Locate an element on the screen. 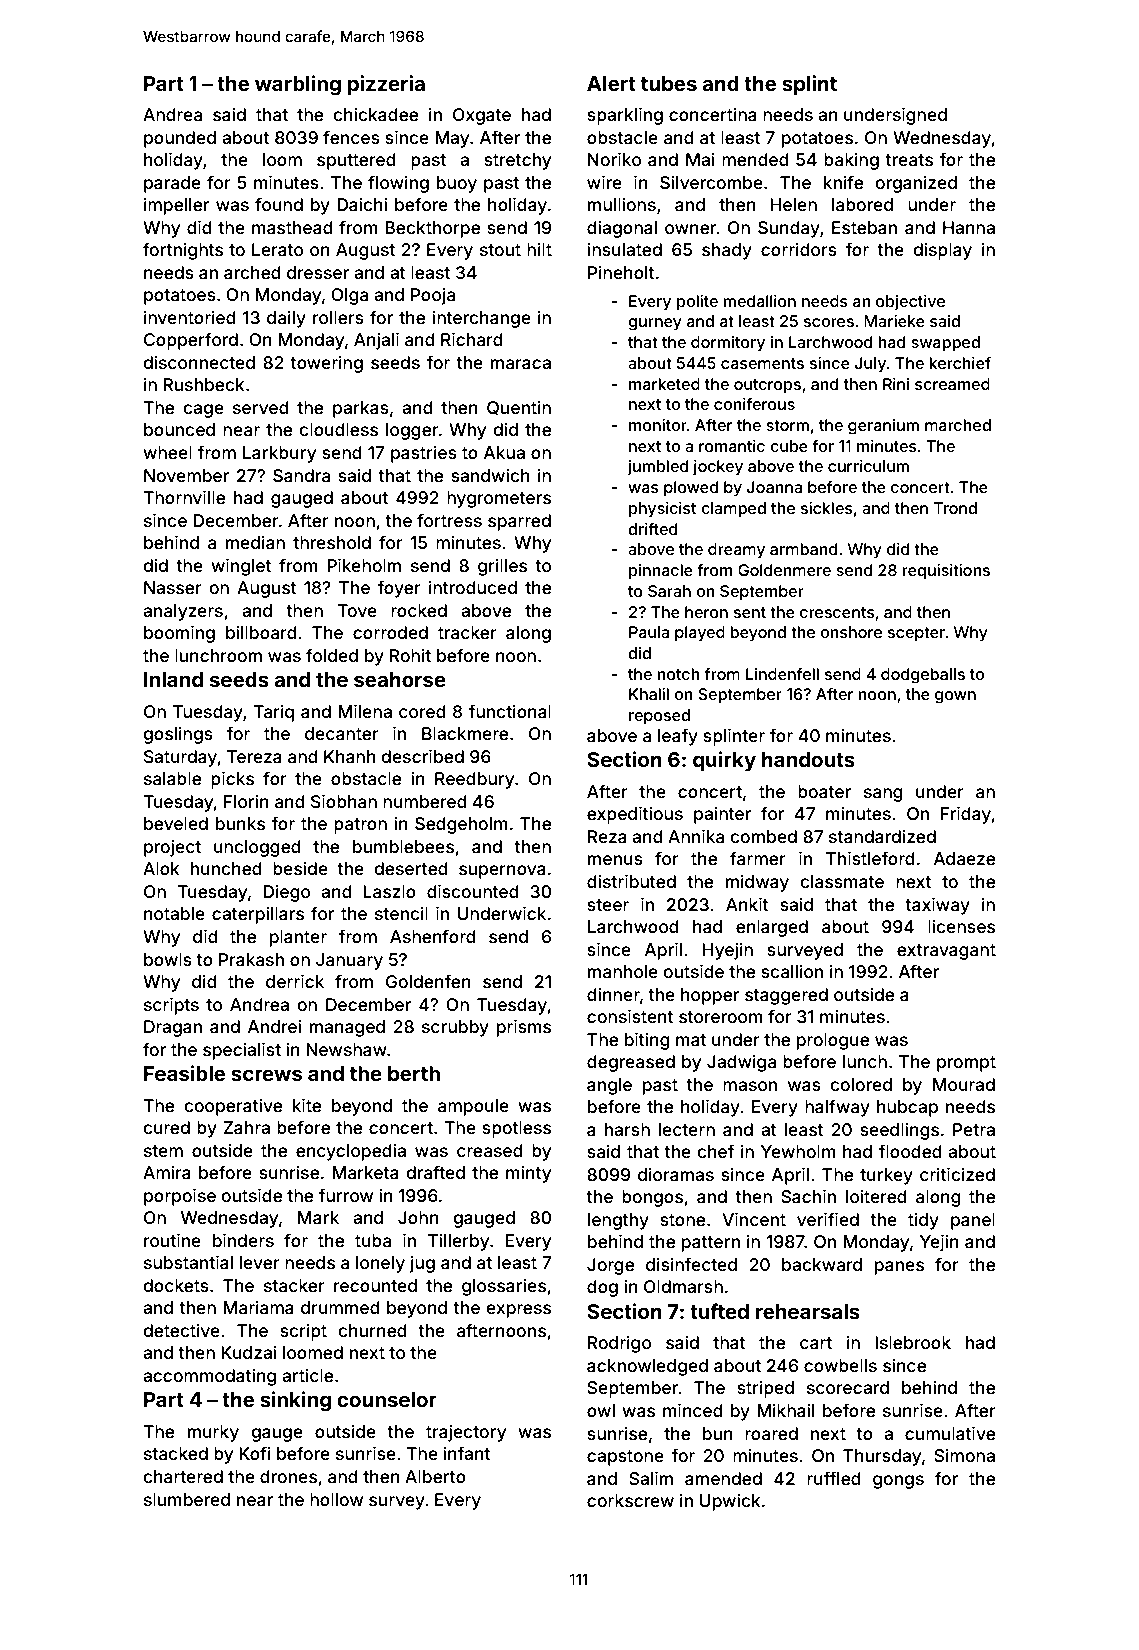 This screenshot has width=1139, height=1650. swapped is located at coordinates (945, 344).
